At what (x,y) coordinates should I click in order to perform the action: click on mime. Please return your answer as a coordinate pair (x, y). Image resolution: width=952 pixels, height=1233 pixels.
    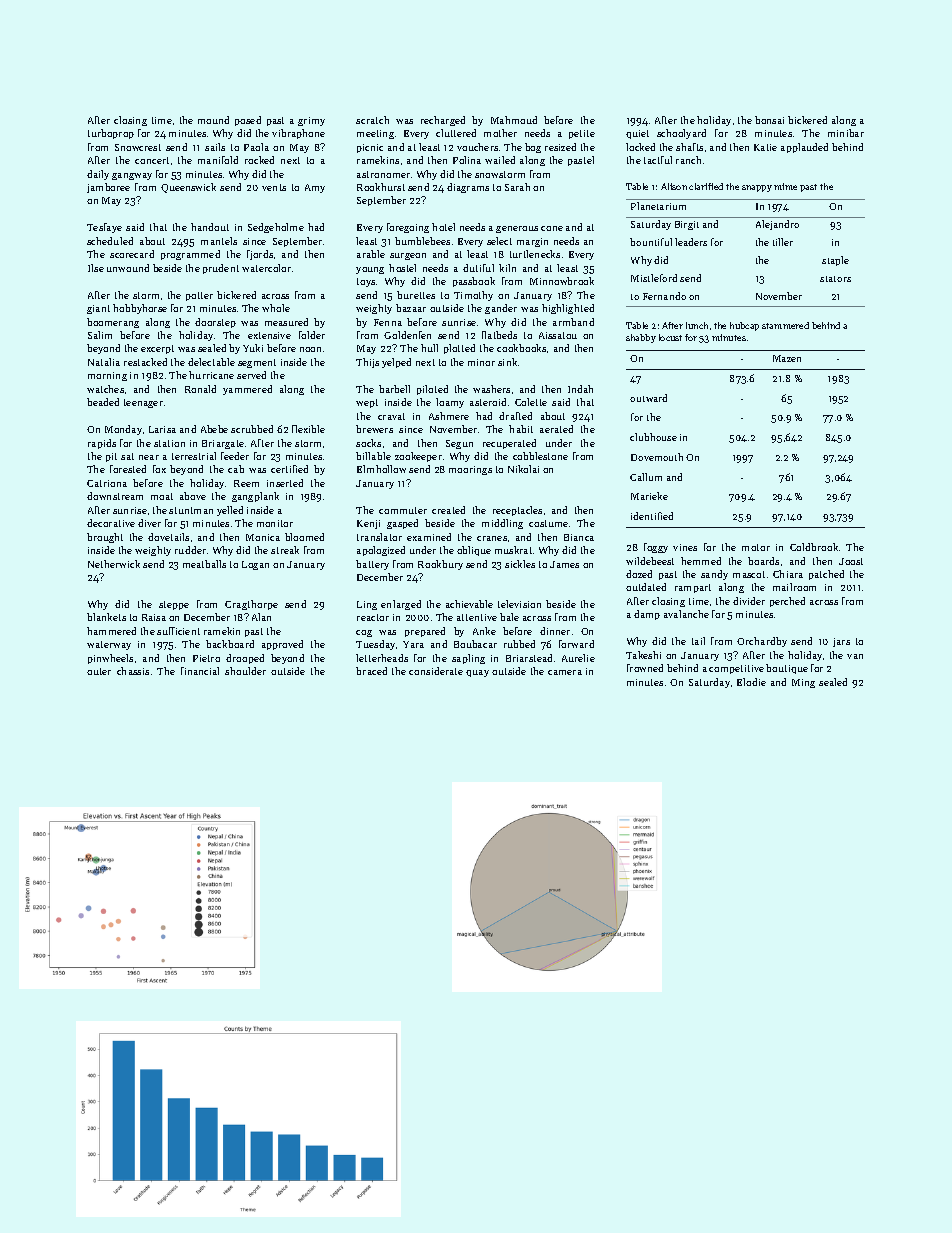
    Looking at the image, I should click on (785, 186).
